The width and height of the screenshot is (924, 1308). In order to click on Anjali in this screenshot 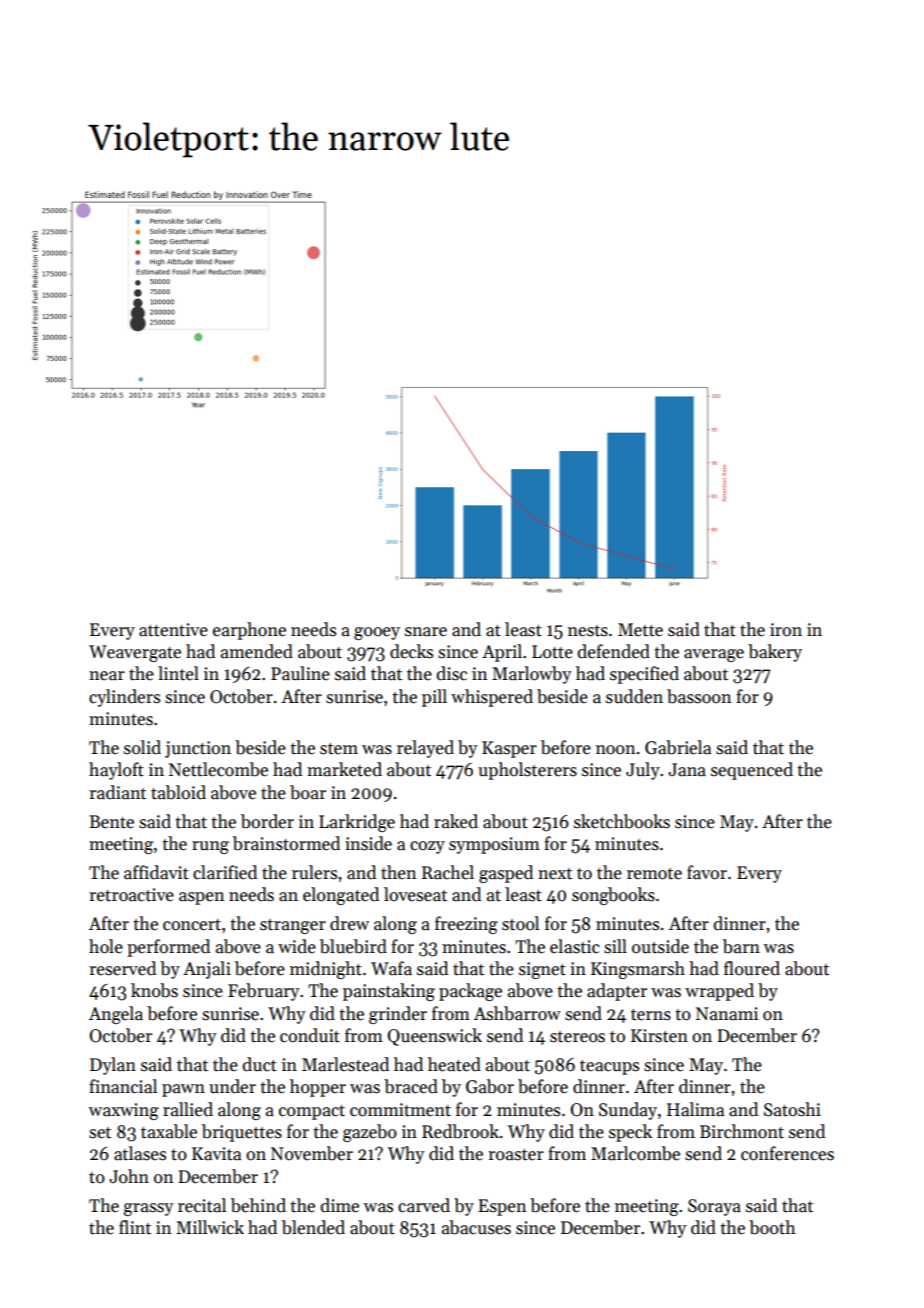, I will do `click(207, 970)`.
